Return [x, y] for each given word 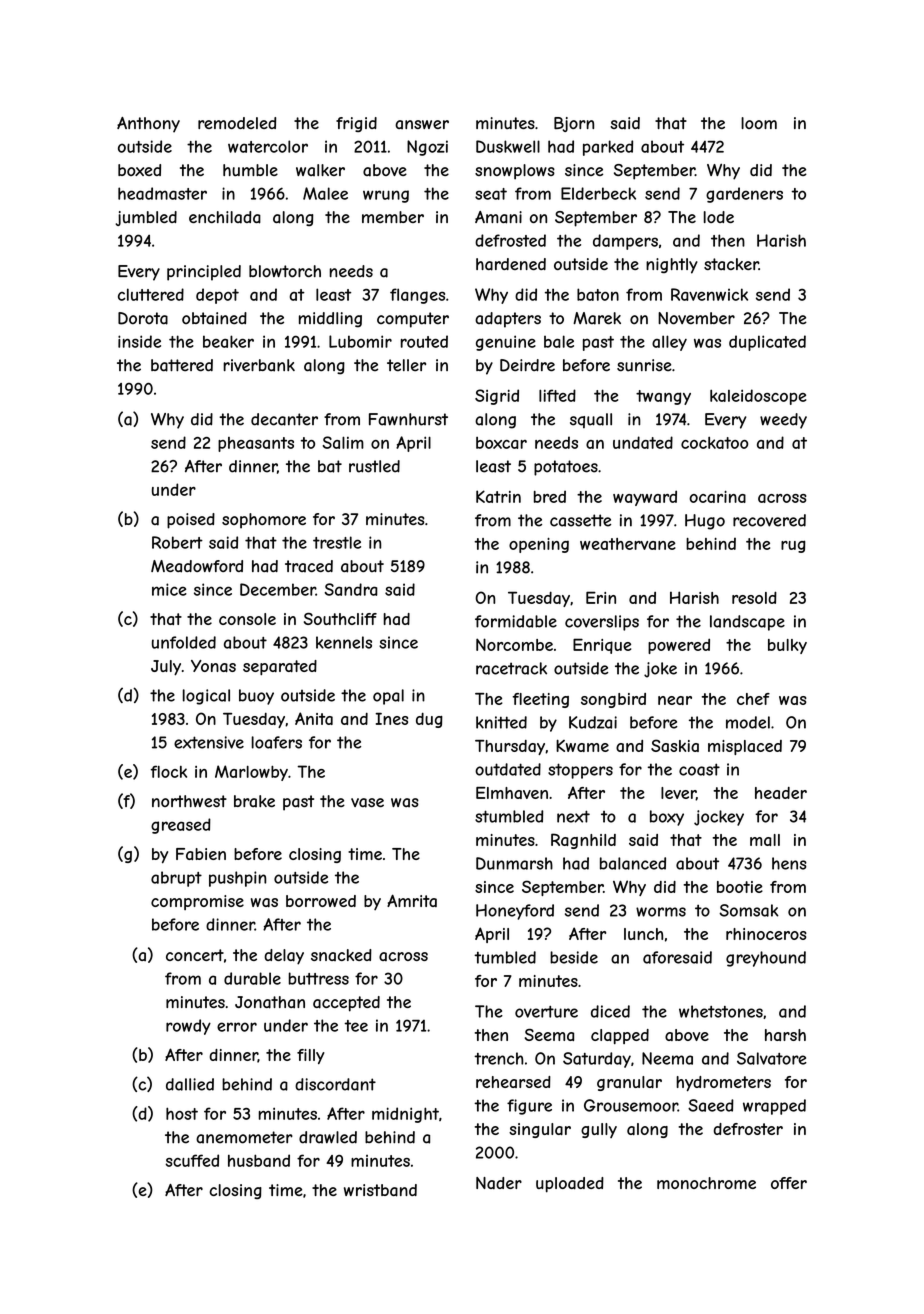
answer [422, 124]
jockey [719, 818]
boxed [139, 170]
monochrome [706, 1183]
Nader [499, 1183]
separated [280, 667]
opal [388, 697]
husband [259, 1160]
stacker [731, 264]
